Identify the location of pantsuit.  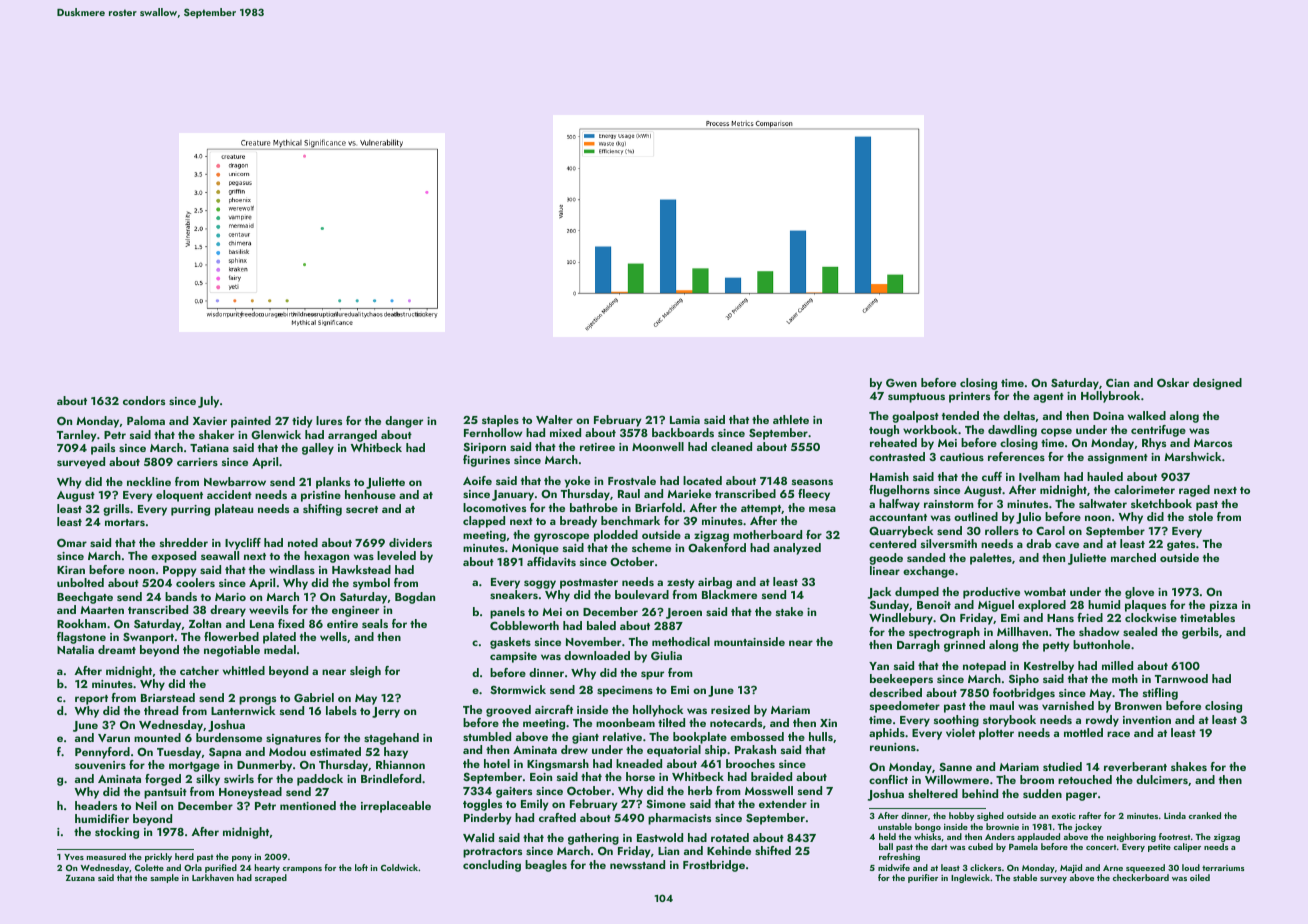
(165, 793).
